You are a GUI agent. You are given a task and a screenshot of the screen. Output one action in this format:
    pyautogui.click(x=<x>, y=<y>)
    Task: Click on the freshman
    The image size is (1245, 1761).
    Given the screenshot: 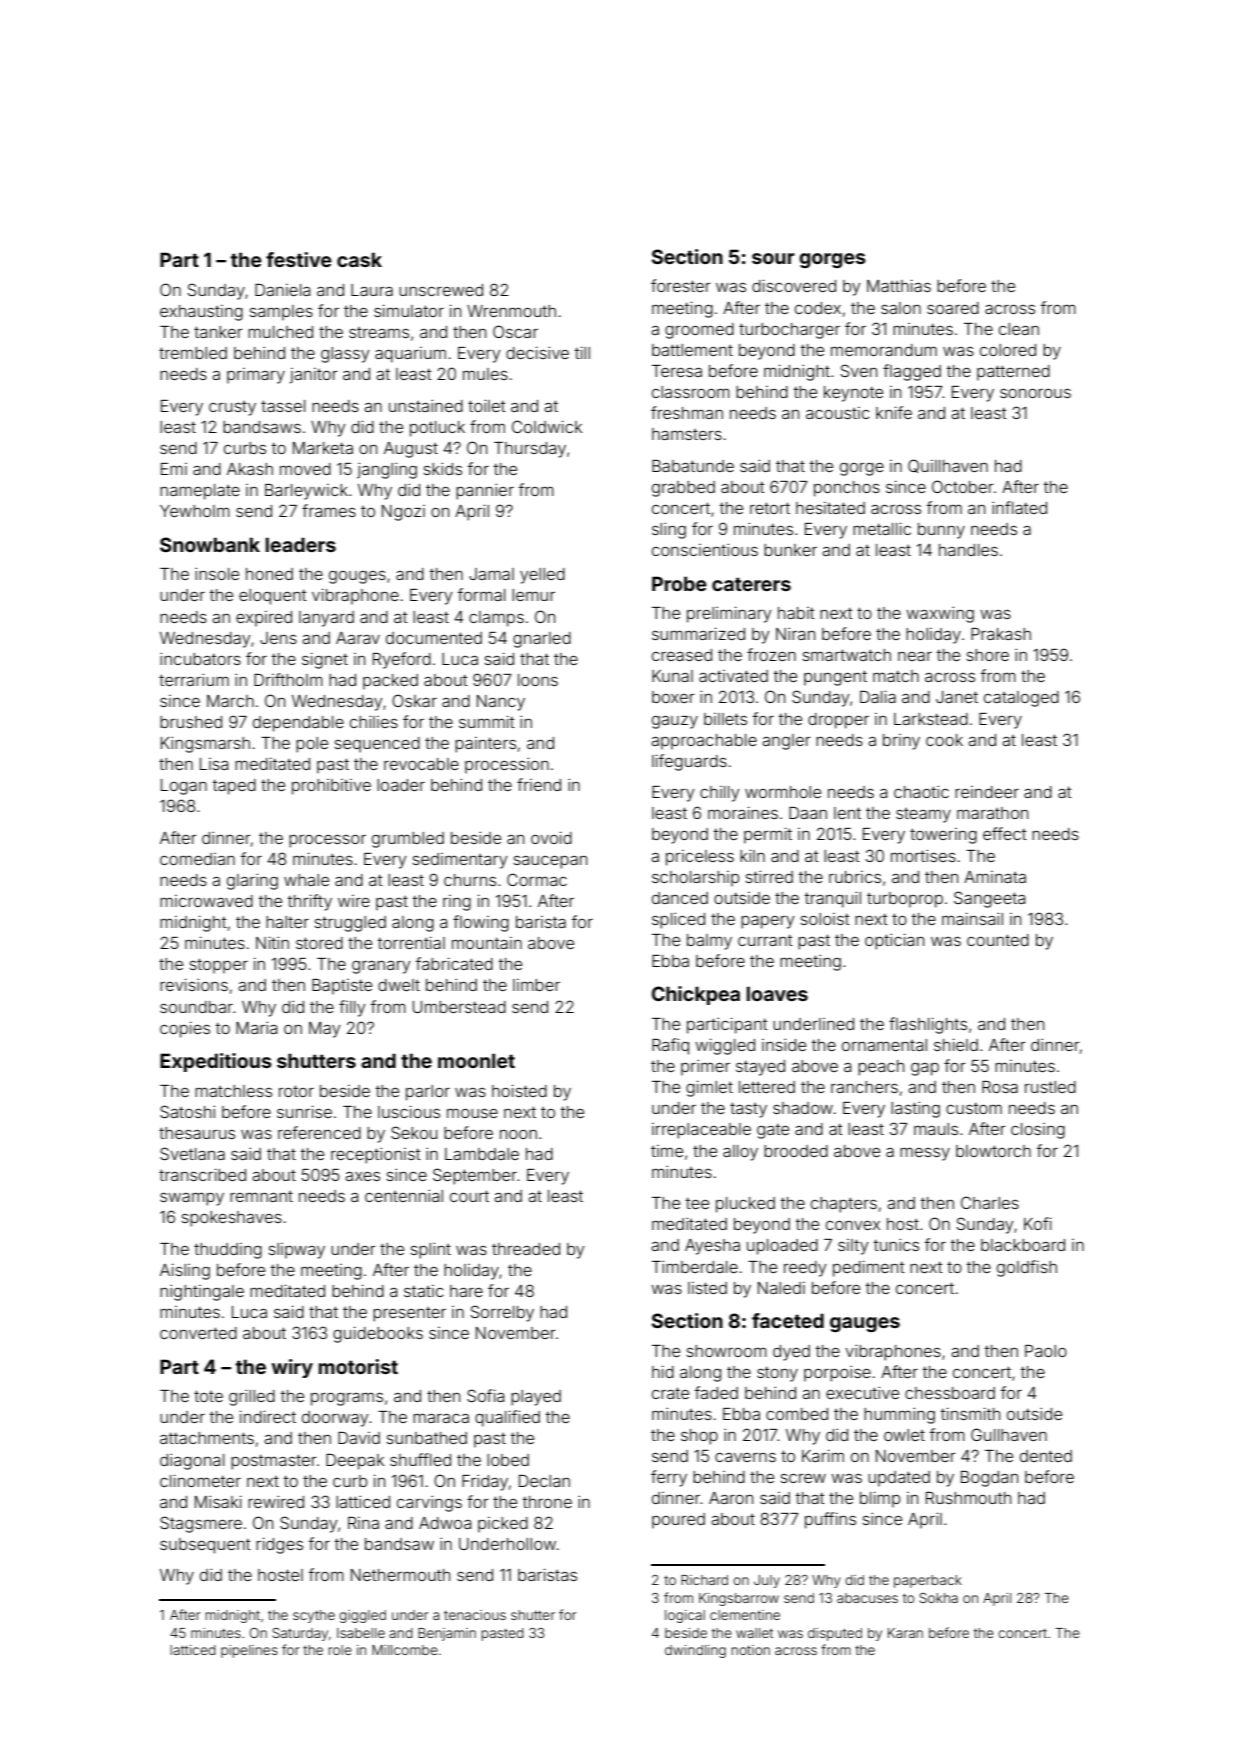 What is the action you would take?
    pyautogui.click(x=687, y=412)
